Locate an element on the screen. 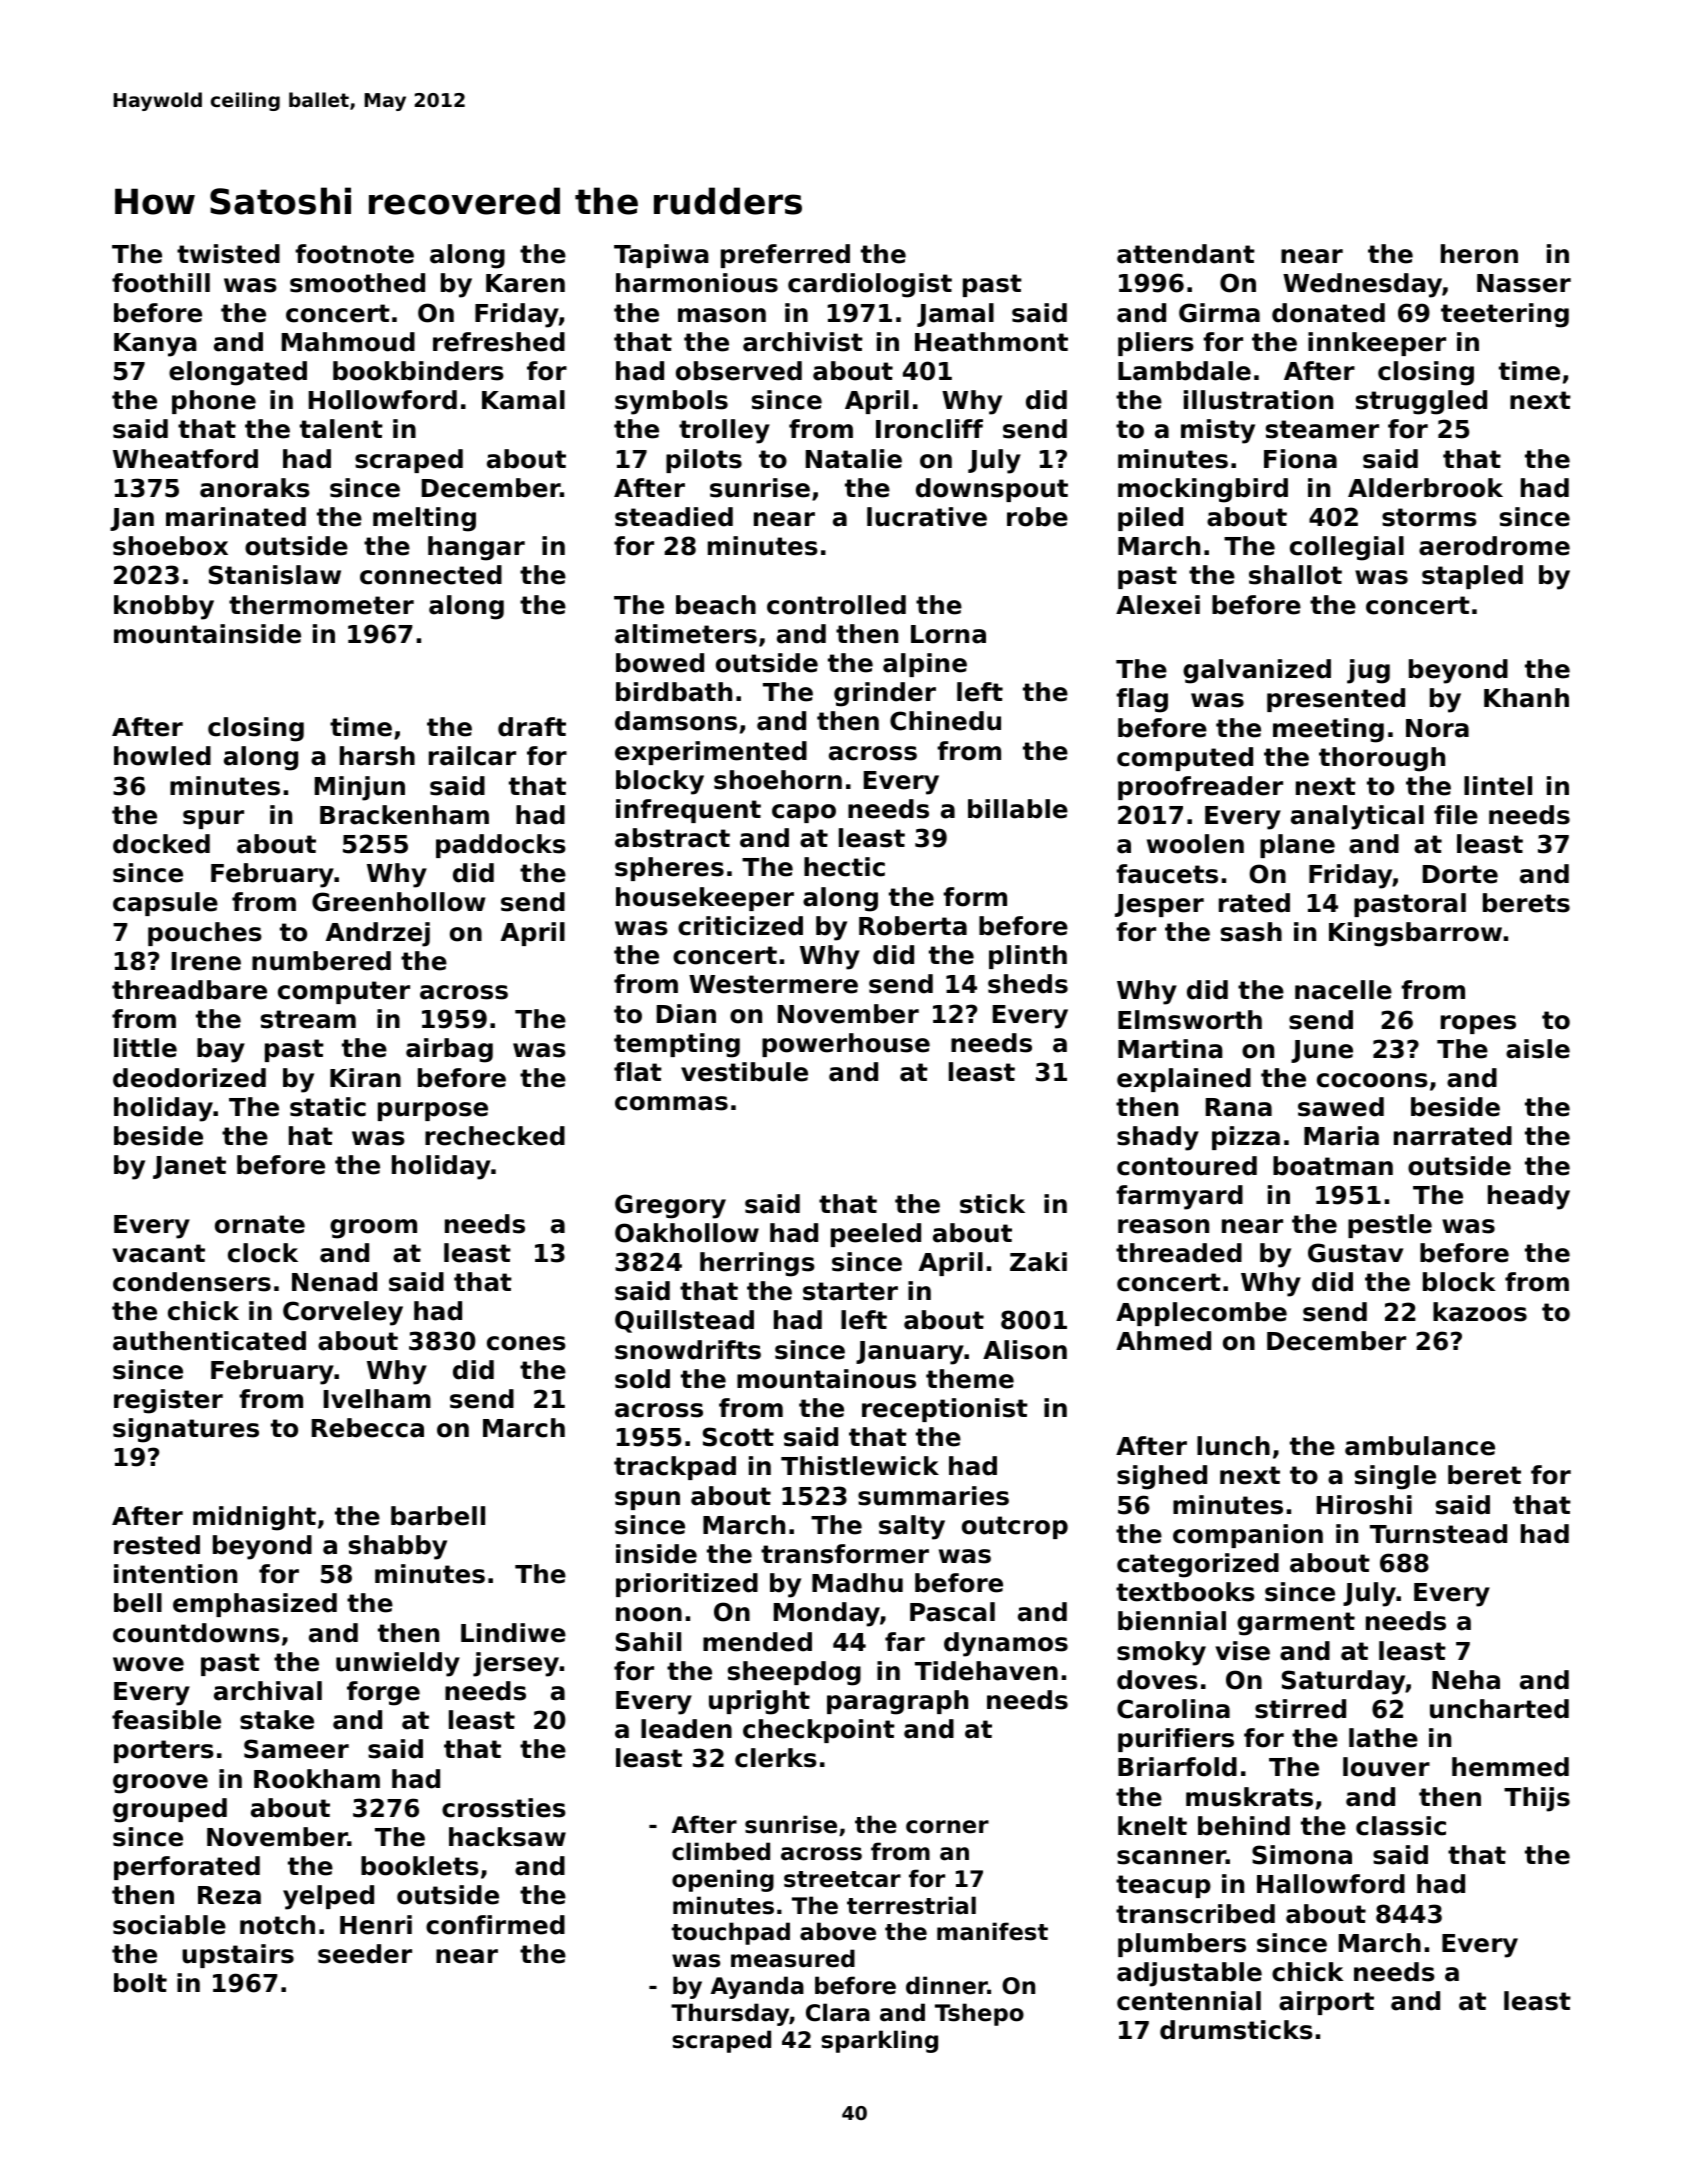 This screenshot has width=1683, height=2178. harsh is located at coordinates (377, 756).
